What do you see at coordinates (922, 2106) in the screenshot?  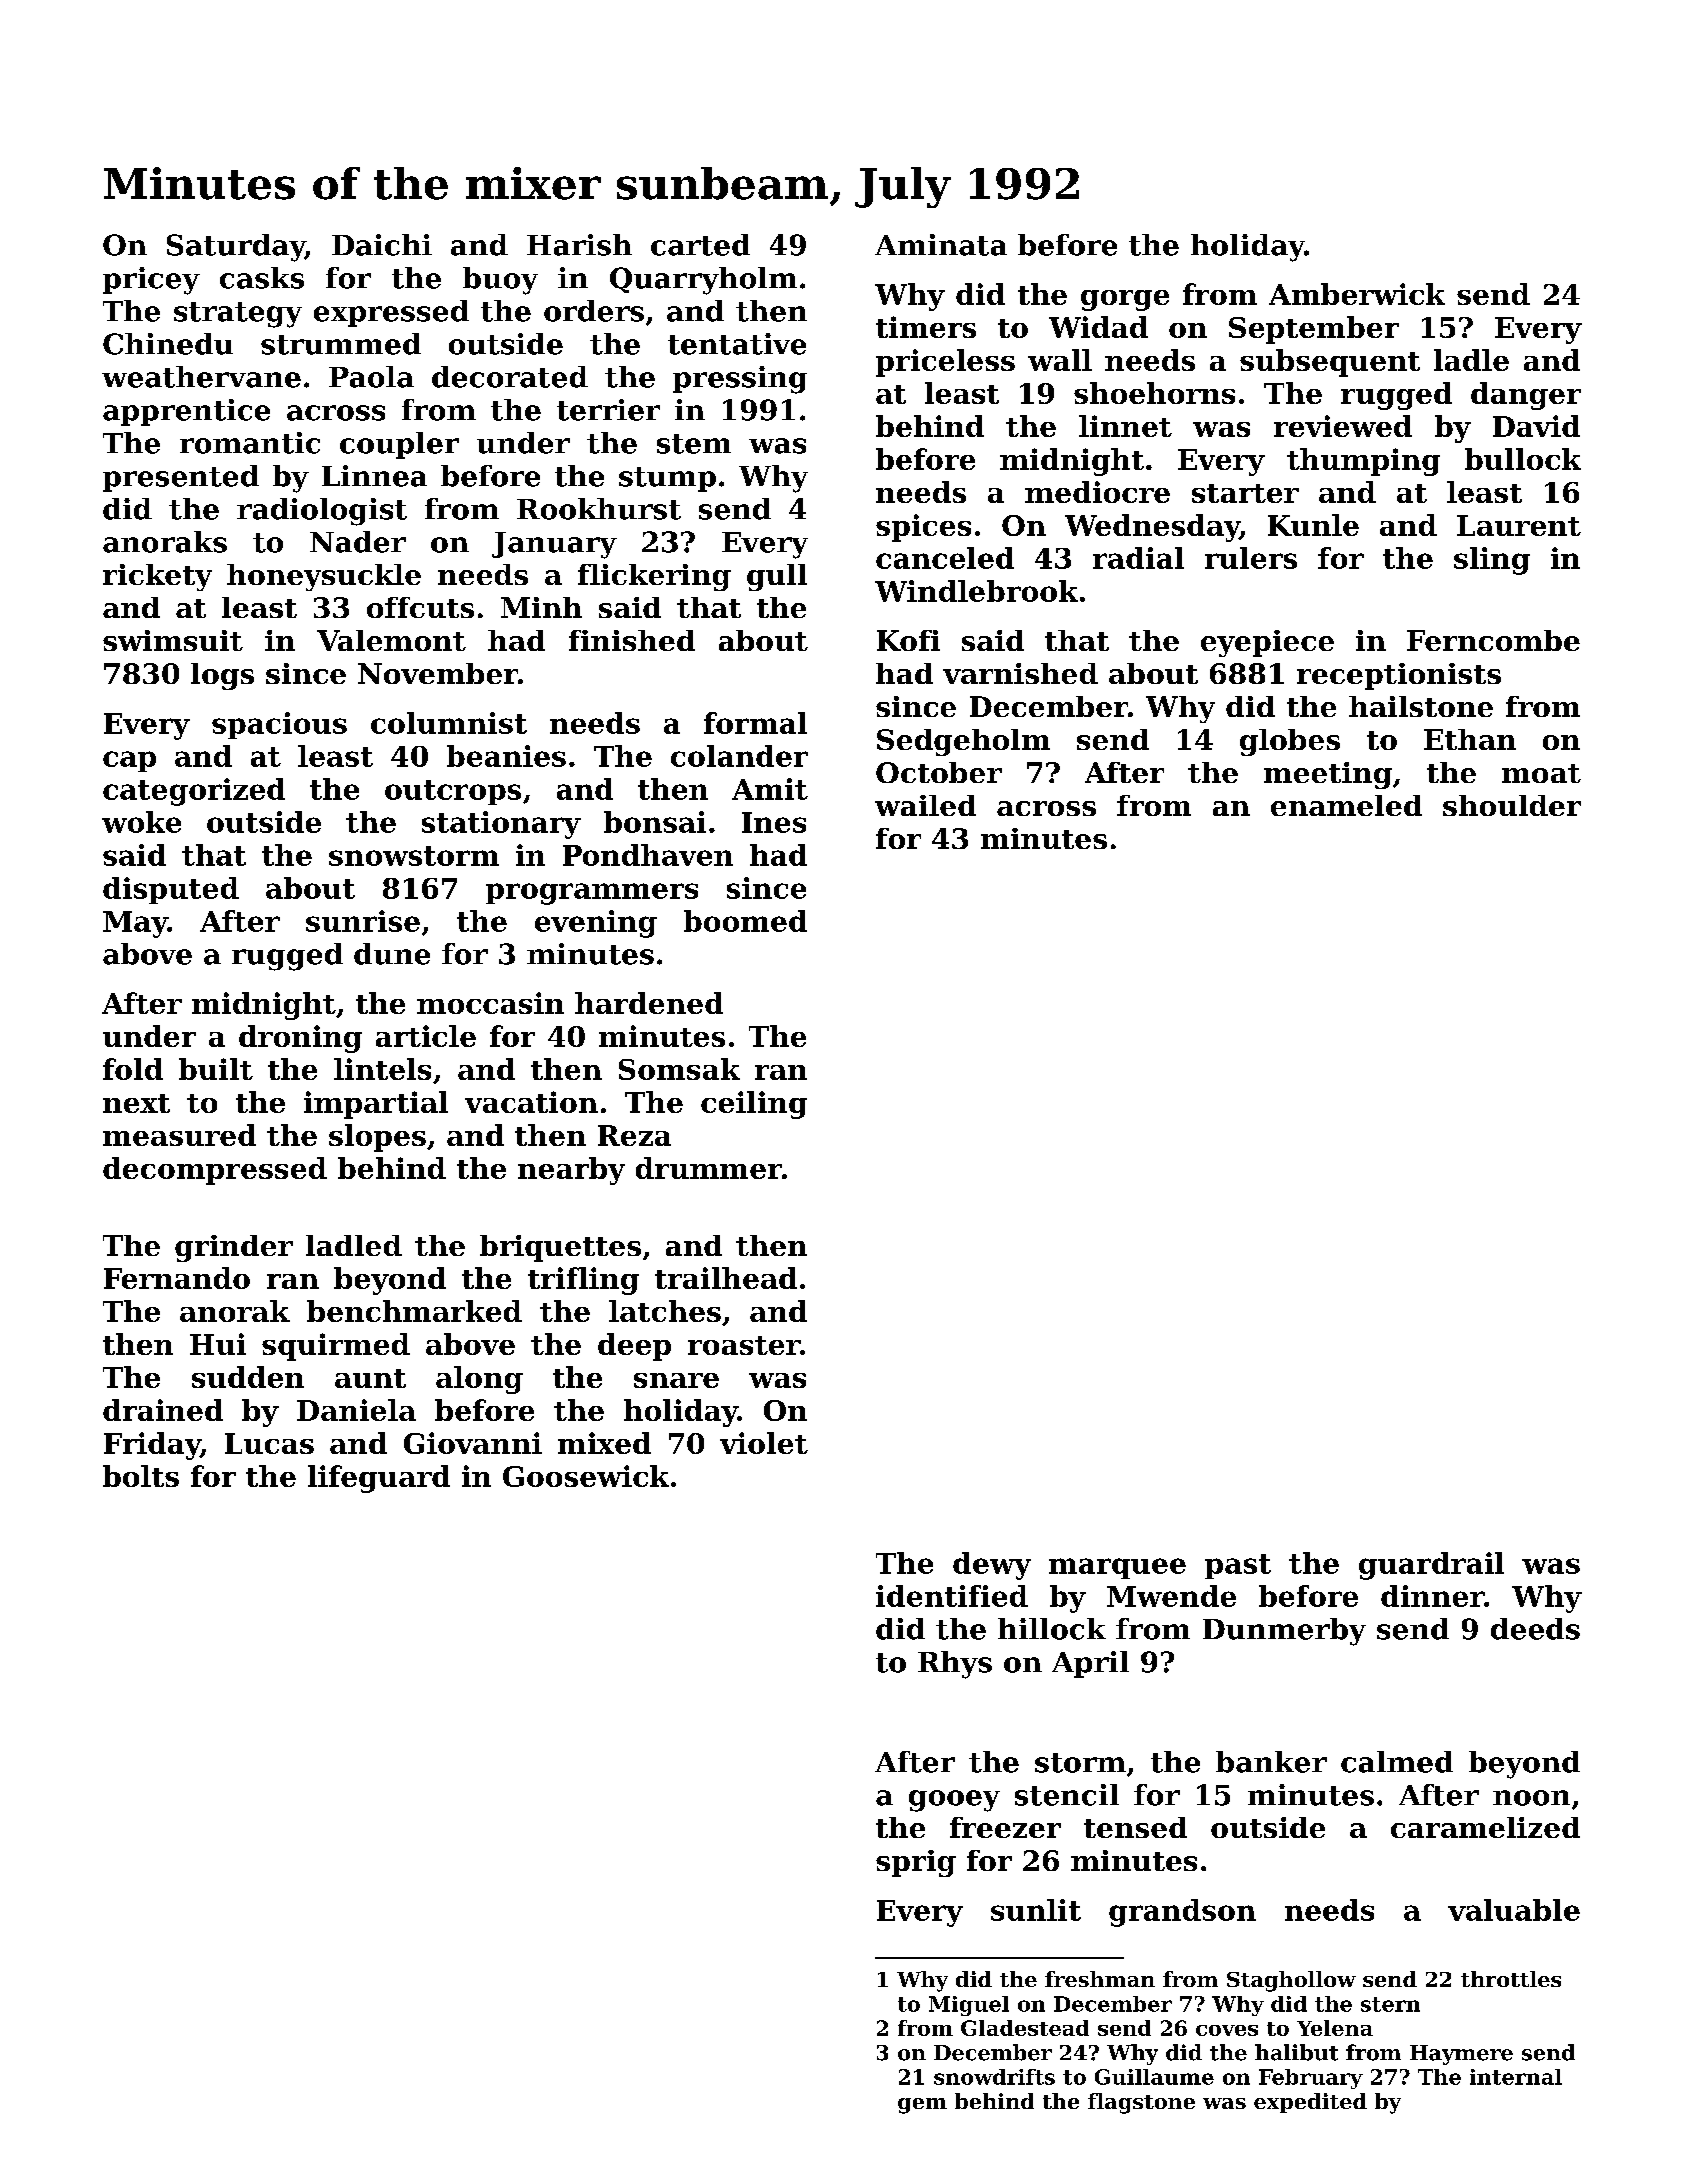 I see `gem` at bounding box center [922, 2106].
